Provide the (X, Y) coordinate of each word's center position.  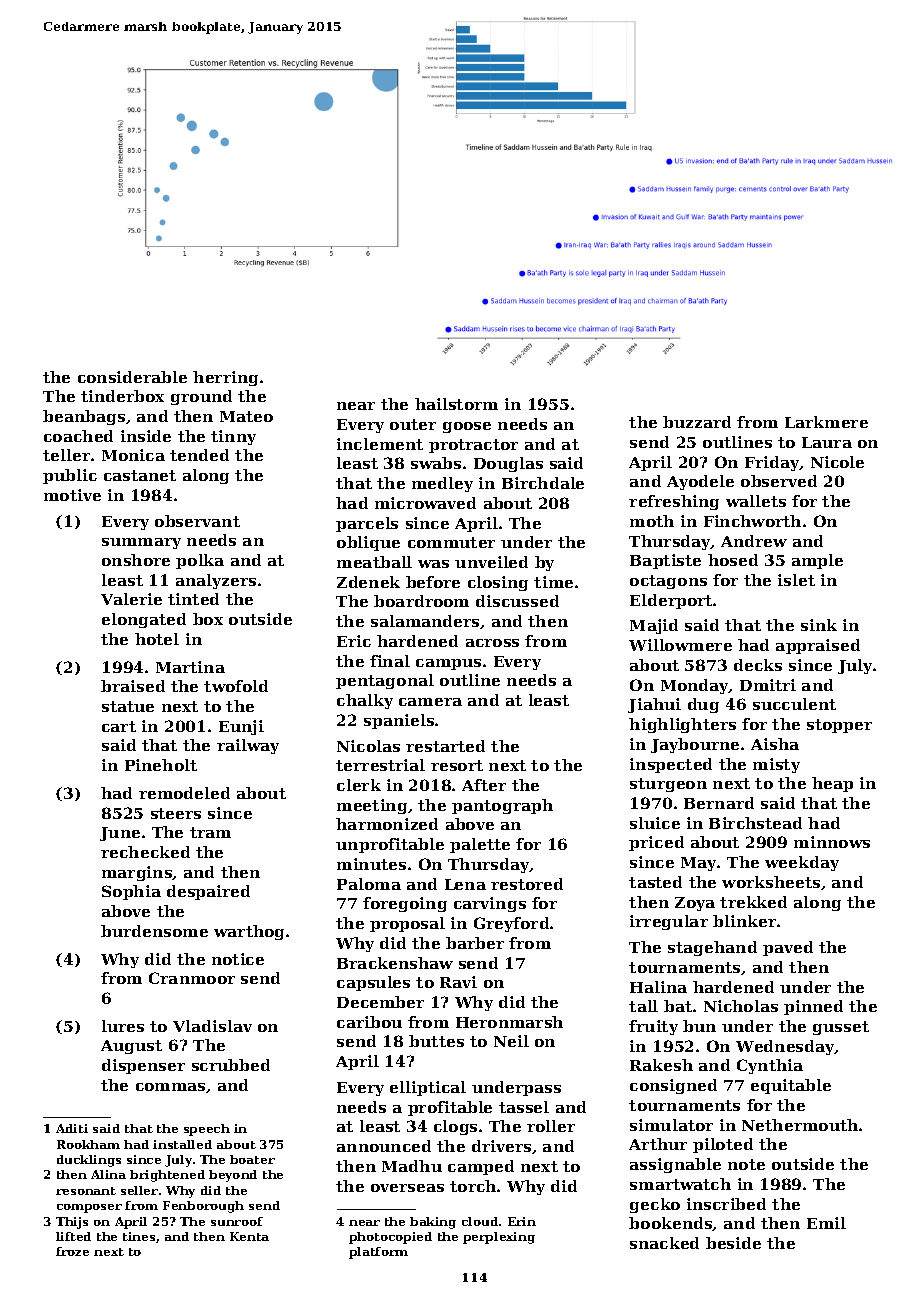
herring (225, 378)
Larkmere (826, 422)
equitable (791, 1086)
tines (139, 1236)
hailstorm (456, 404)
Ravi (458, 982)
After (484, 785)
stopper (839, 726)
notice (238, 959)
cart (119, 726)
